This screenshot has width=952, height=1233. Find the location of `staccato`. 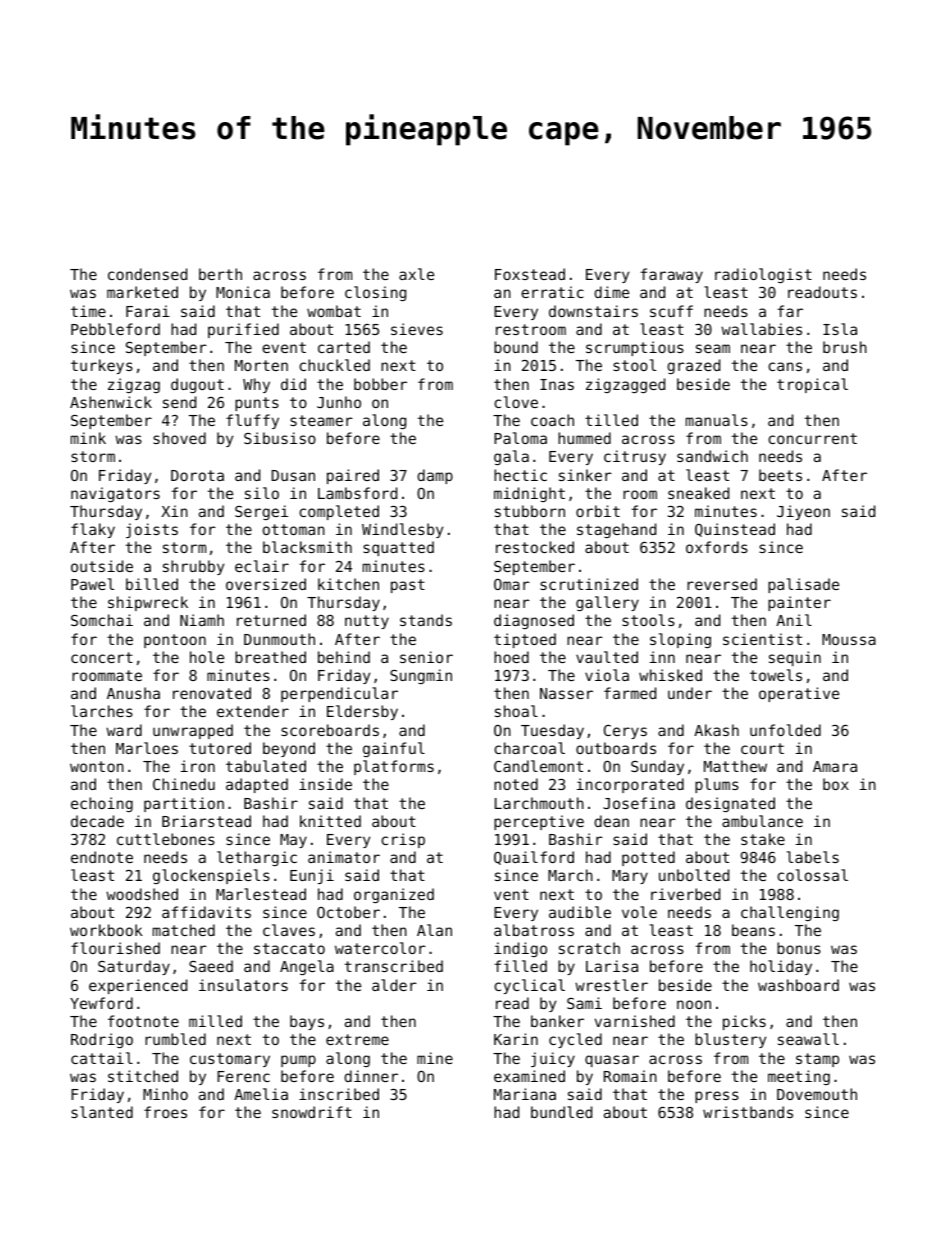

staccato is located at coordinates (289, 948).
